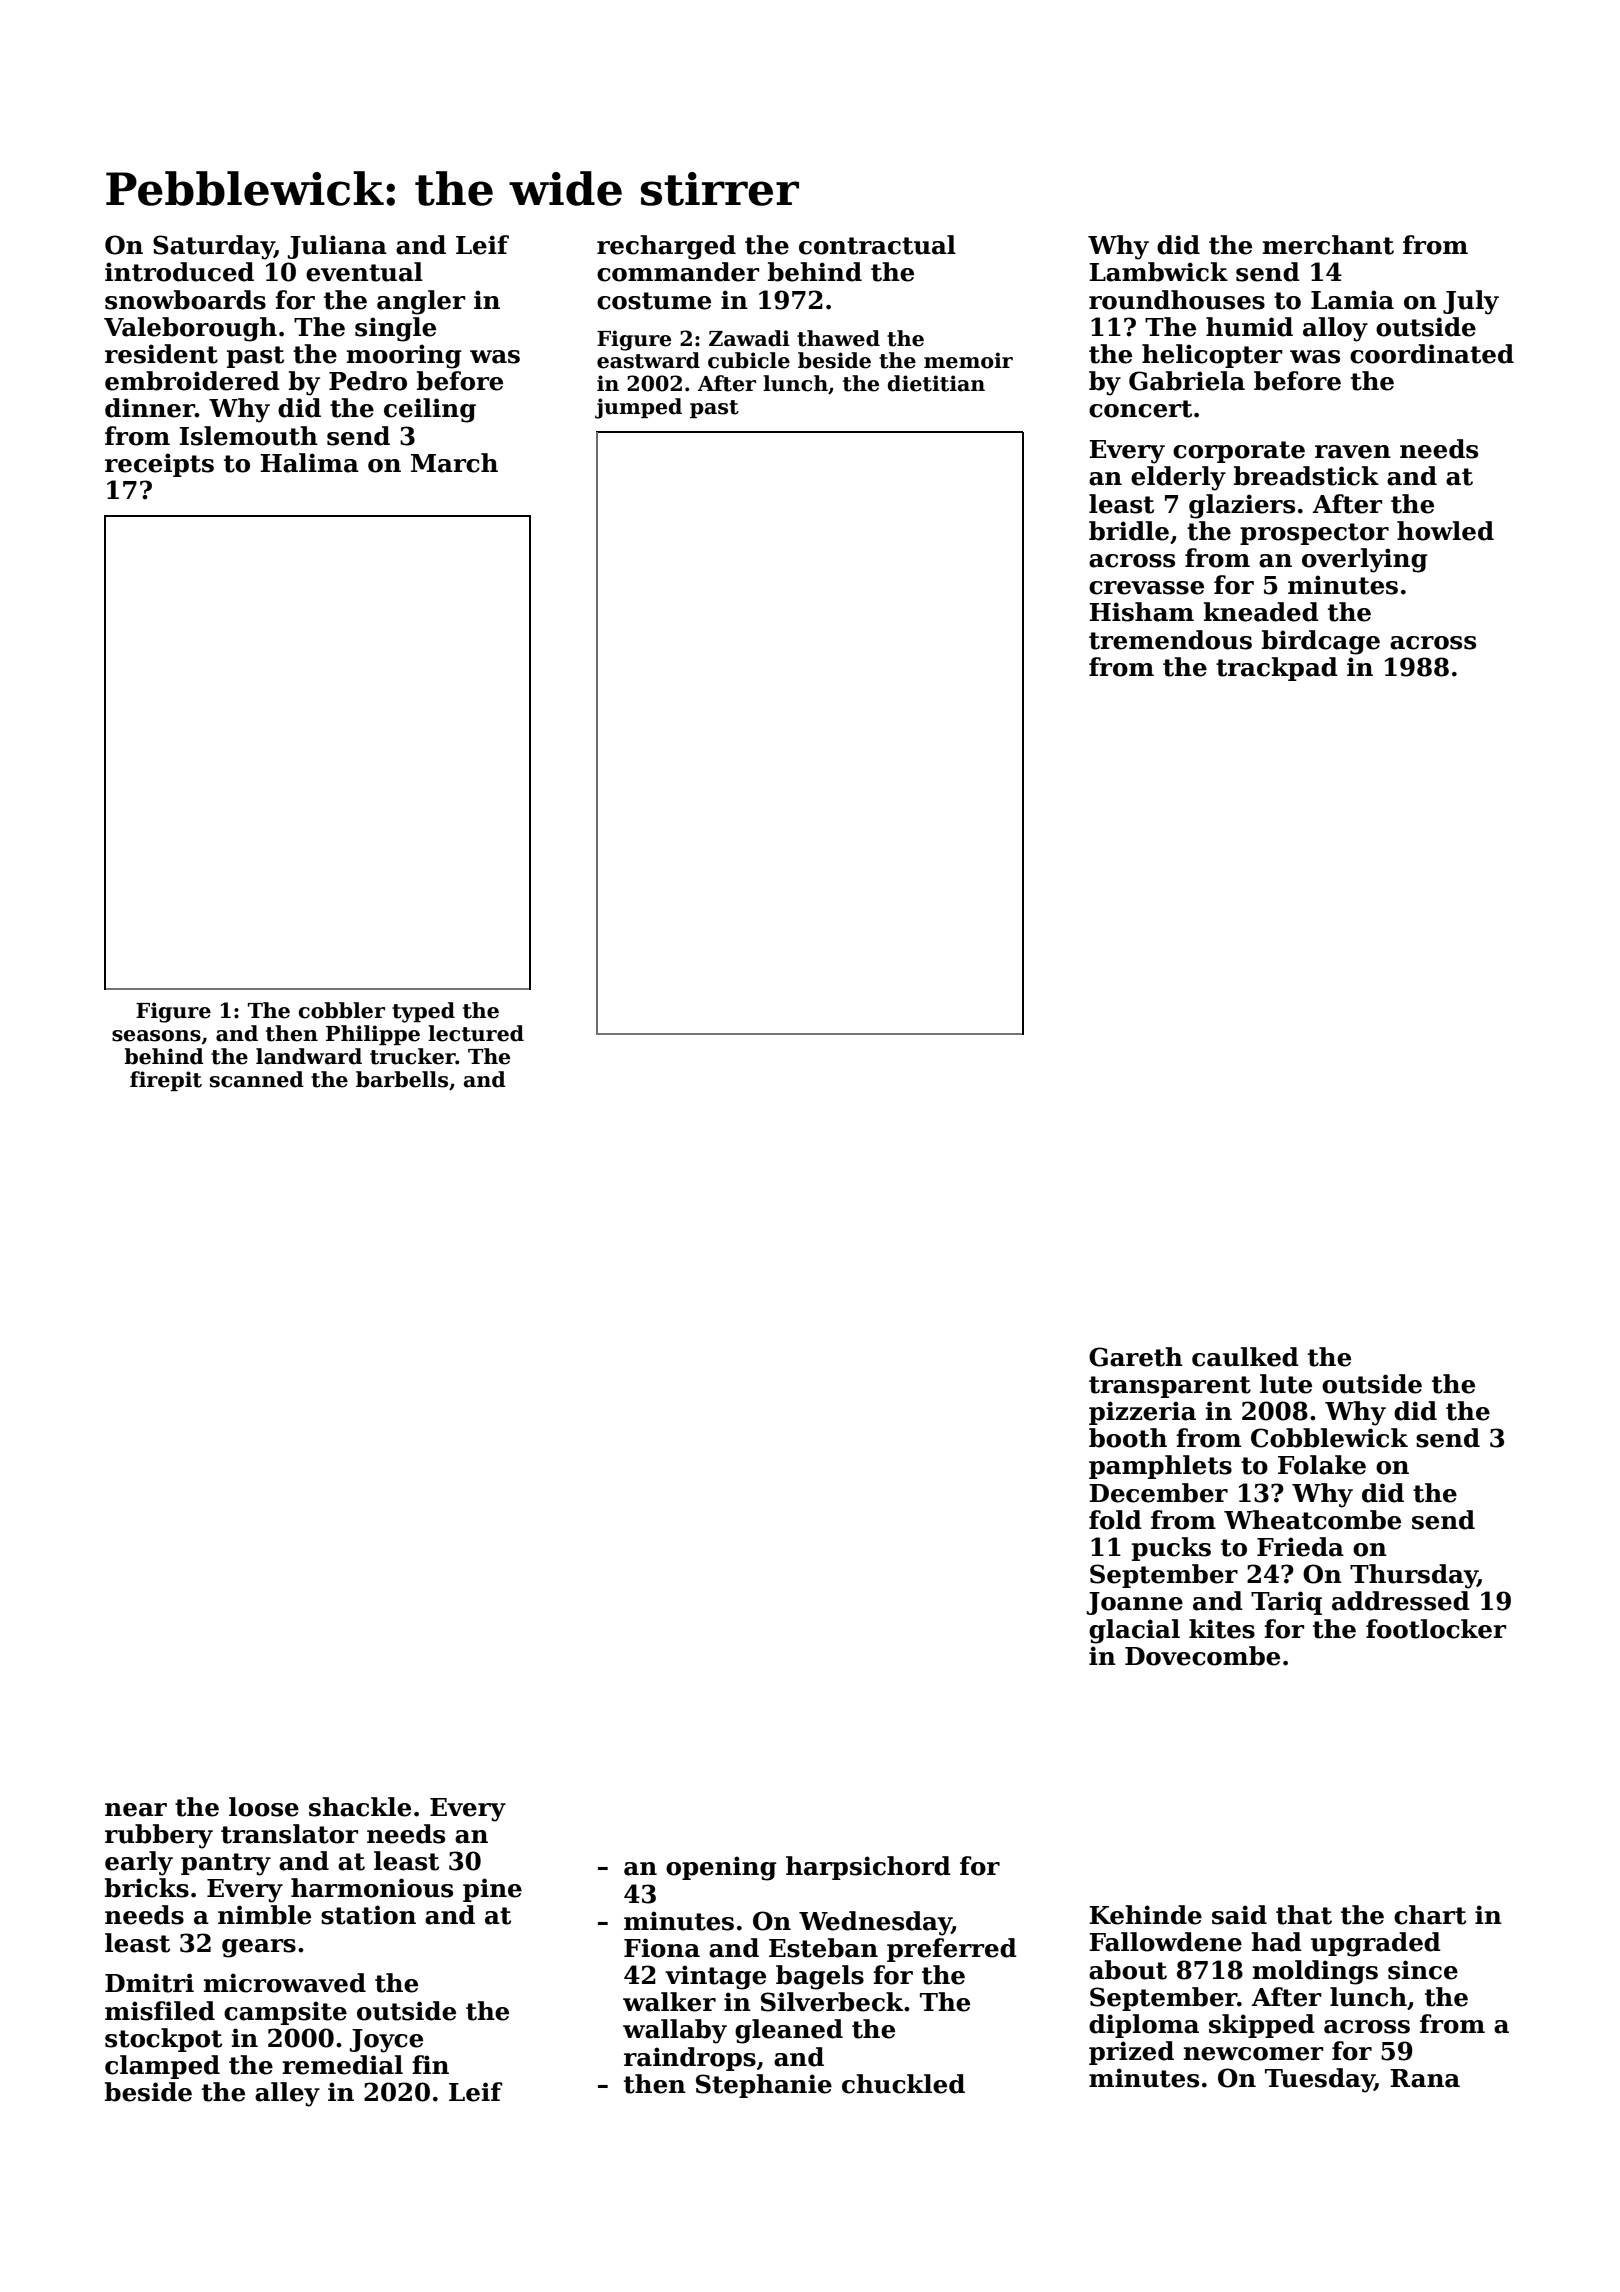 This screenshot has width=1620, height=2292. I want to click on memoir, so click(968, 360).
